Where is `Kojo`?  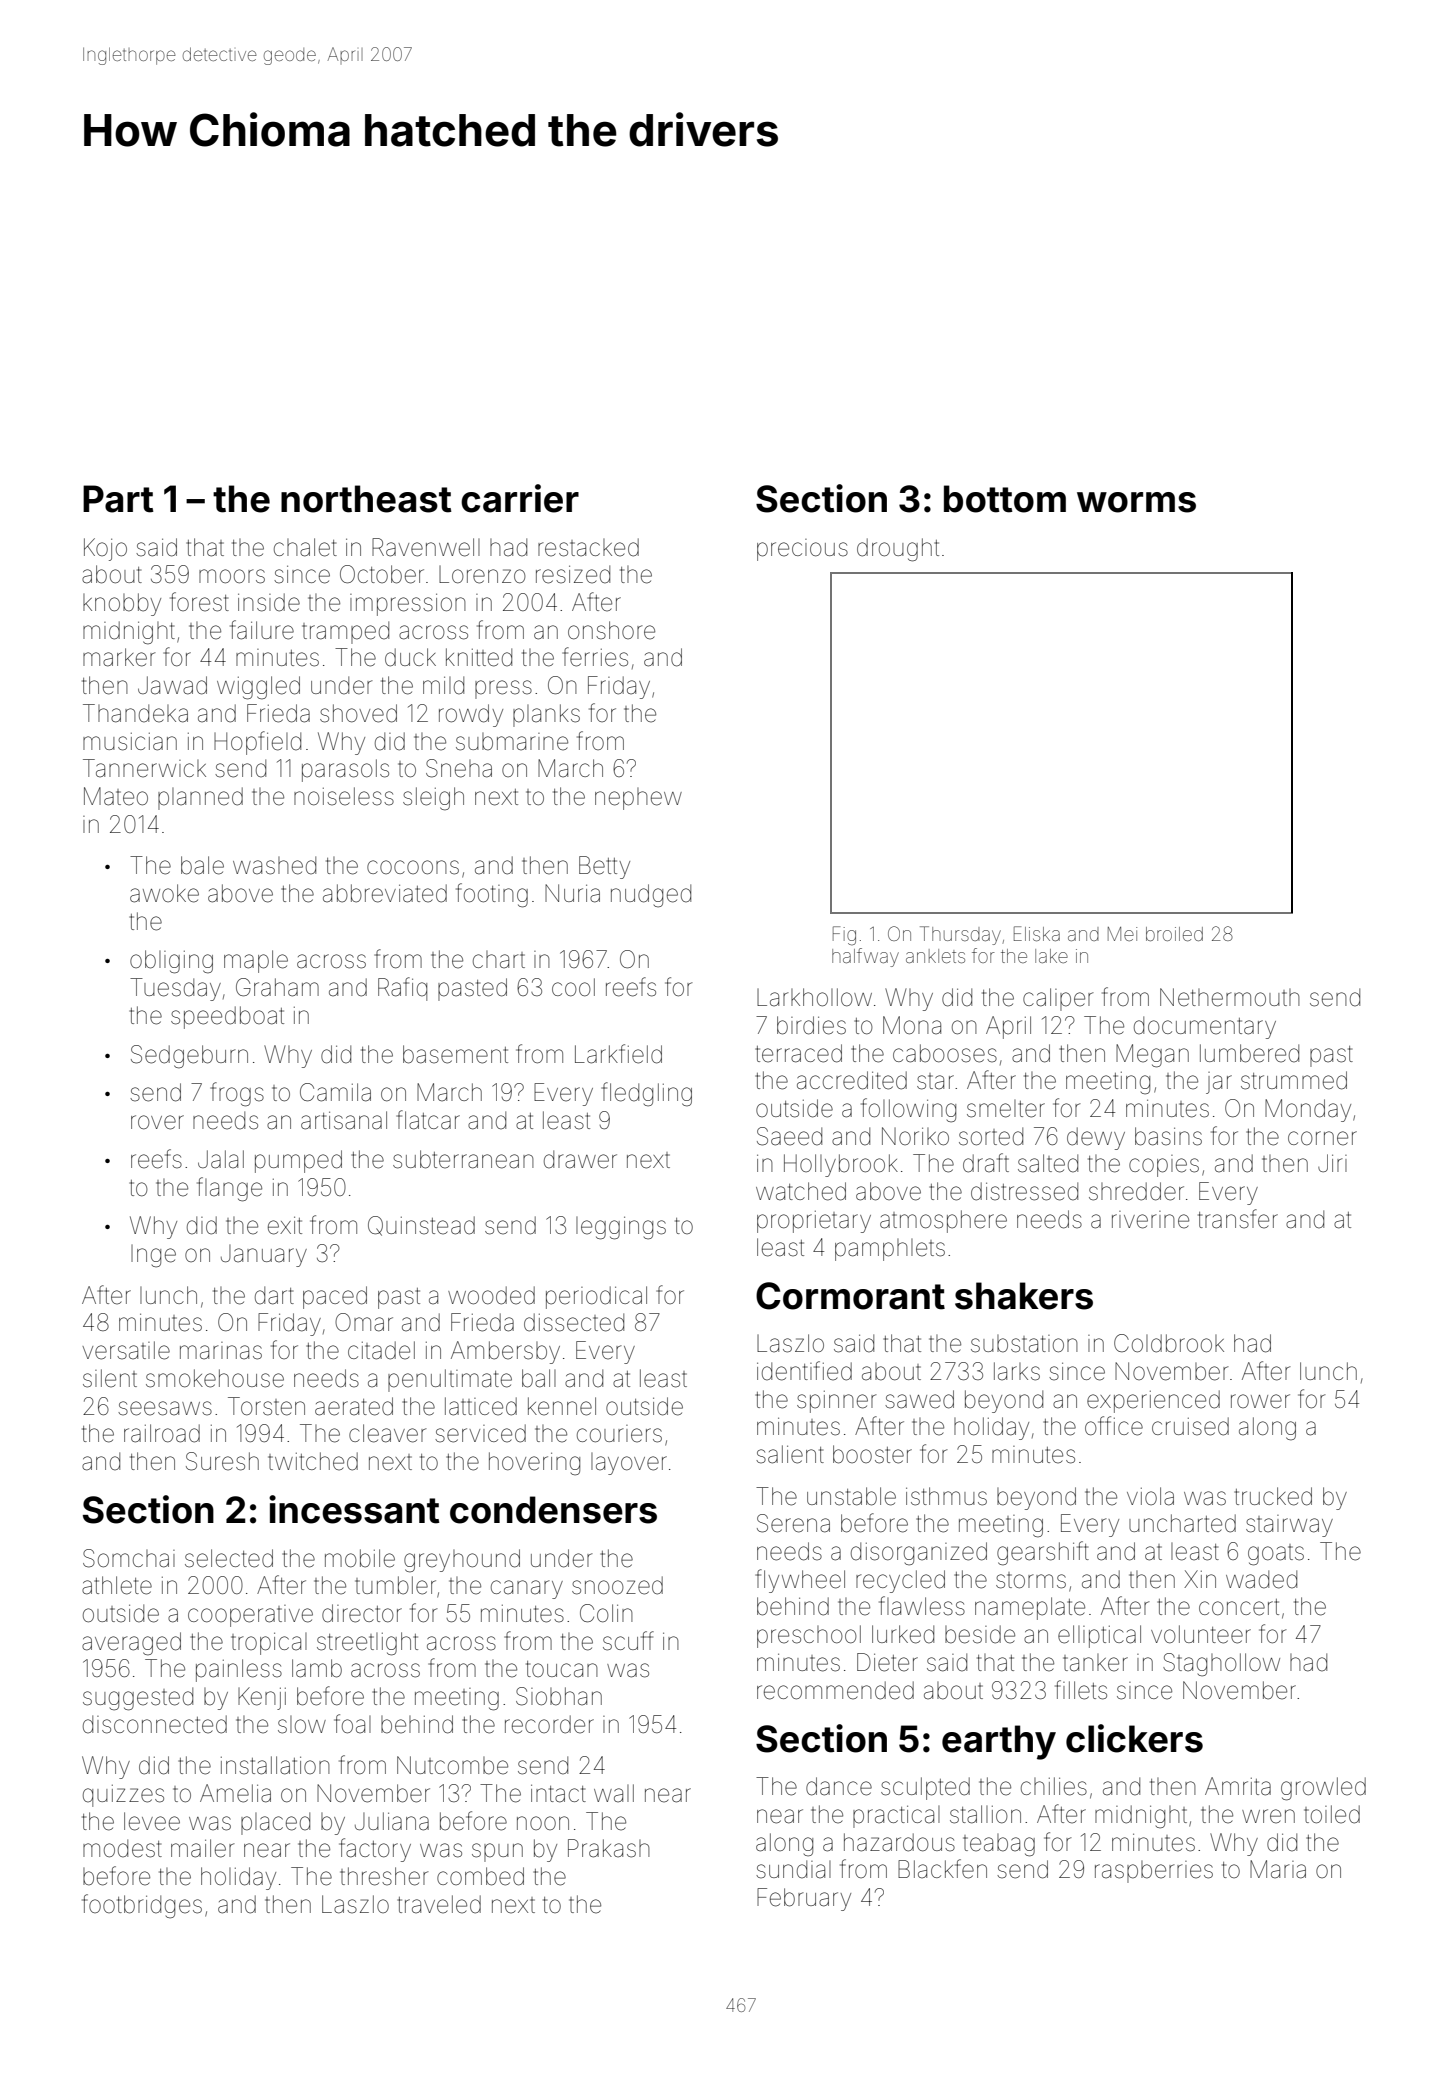 Kojo is located at coordinates (105, 549).
